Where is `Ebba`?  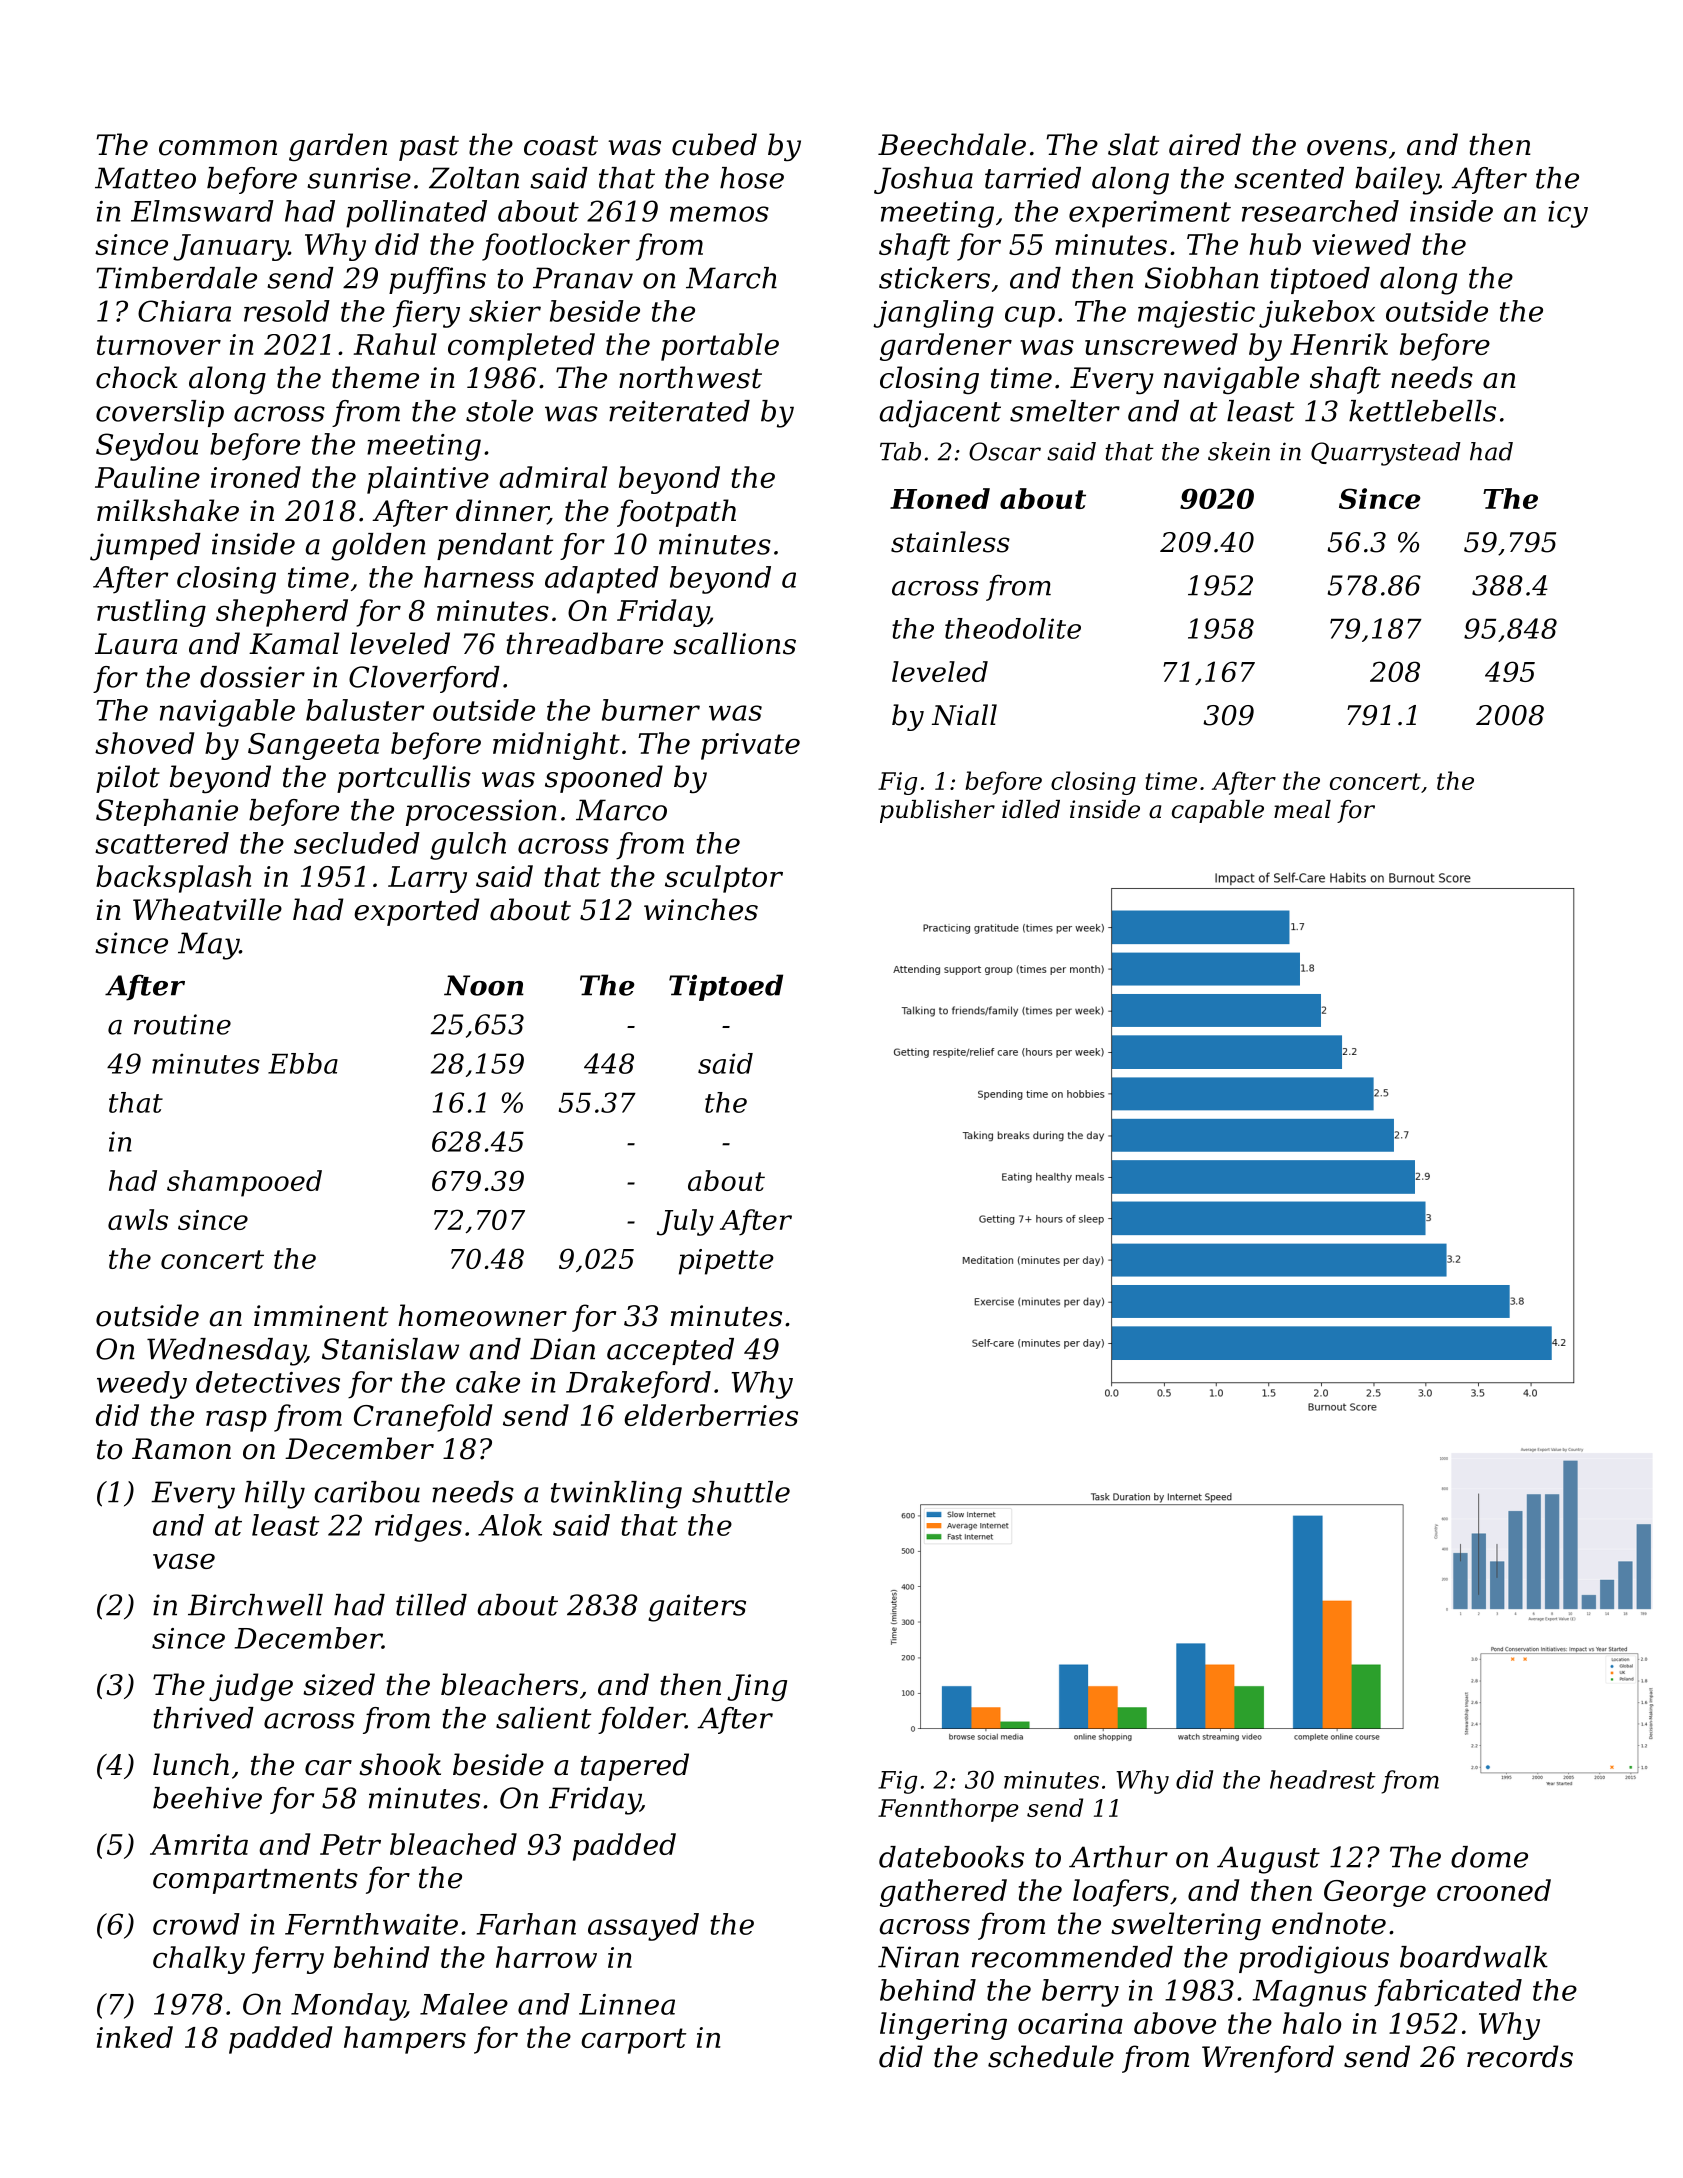 Ebba is located at coordinates (303, 1063).
